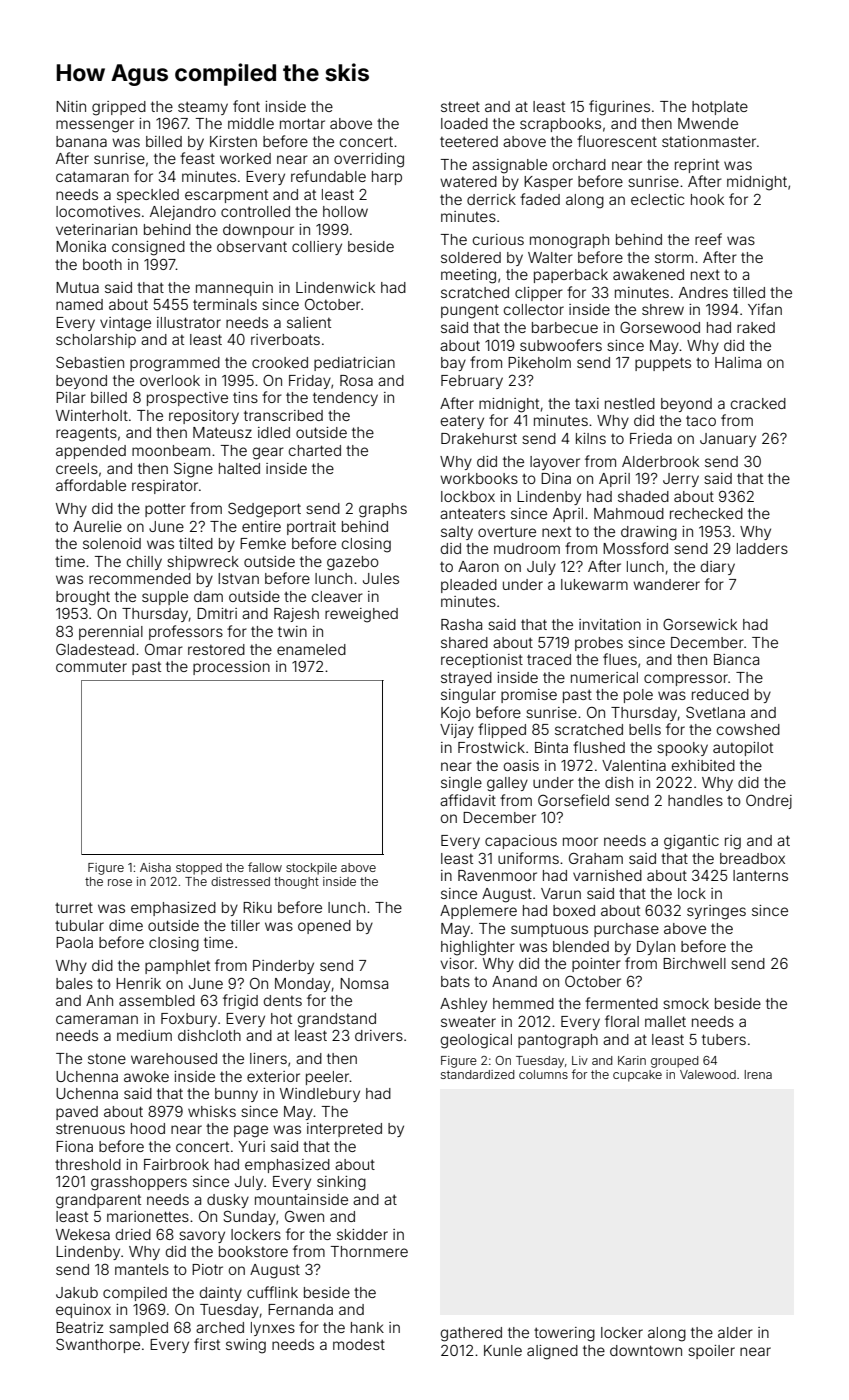 The image size is (849, 1400). Describe the element at coordinates (83, 598) in the screenshot. I see `brought` at that location.
